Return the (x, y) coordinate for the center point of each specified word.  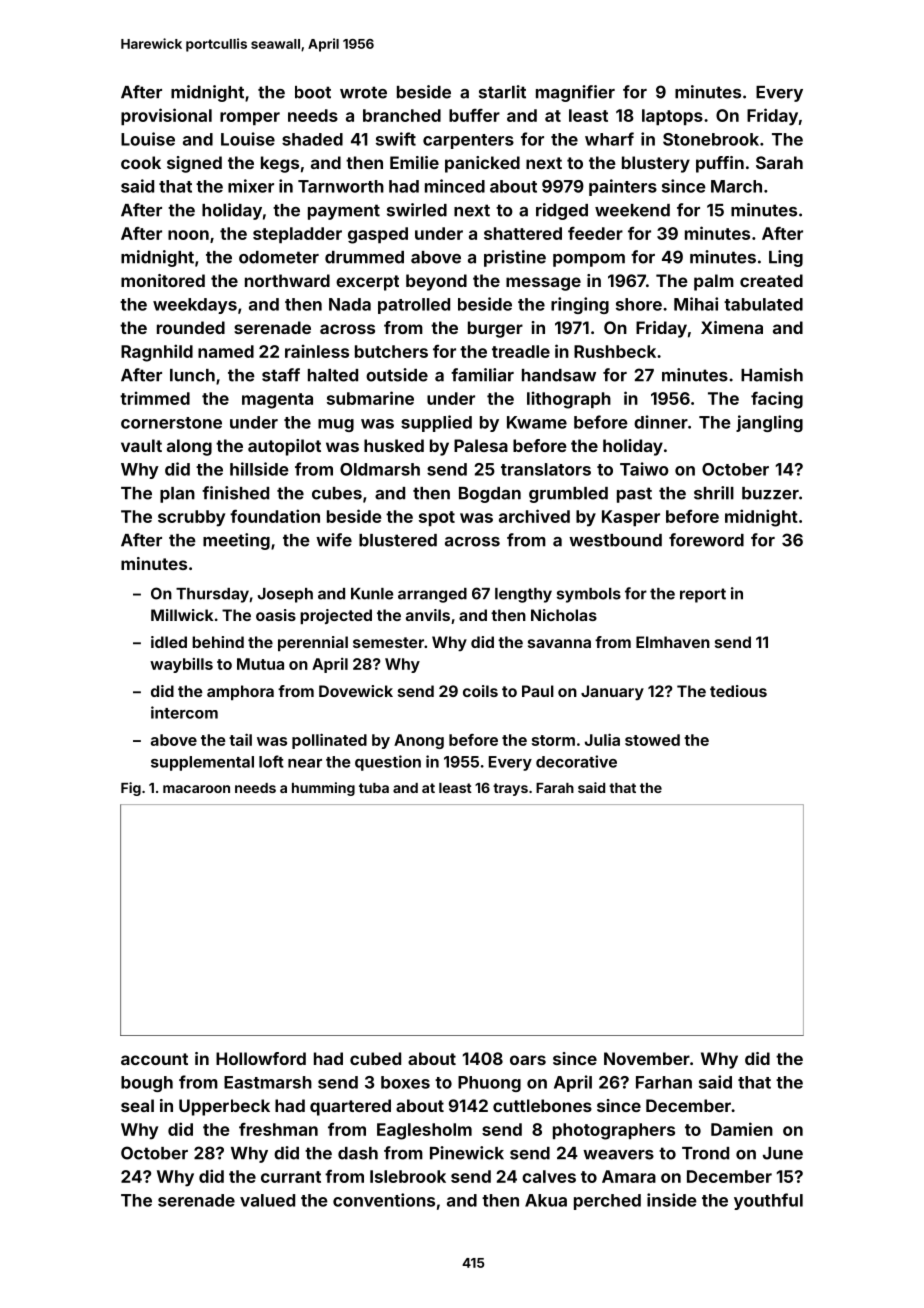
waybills (181, 665)
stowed (652, 740)
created (771, 280)
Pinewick (467, 1153)
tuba (374, 788)
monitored (163, 280)
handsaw (559, 375)
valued (267, 1200)
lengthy (523, 595)
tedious (738, 691)
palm (714, 282)
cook (141, 162)
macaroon (196, 789)
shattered (523, 233)
